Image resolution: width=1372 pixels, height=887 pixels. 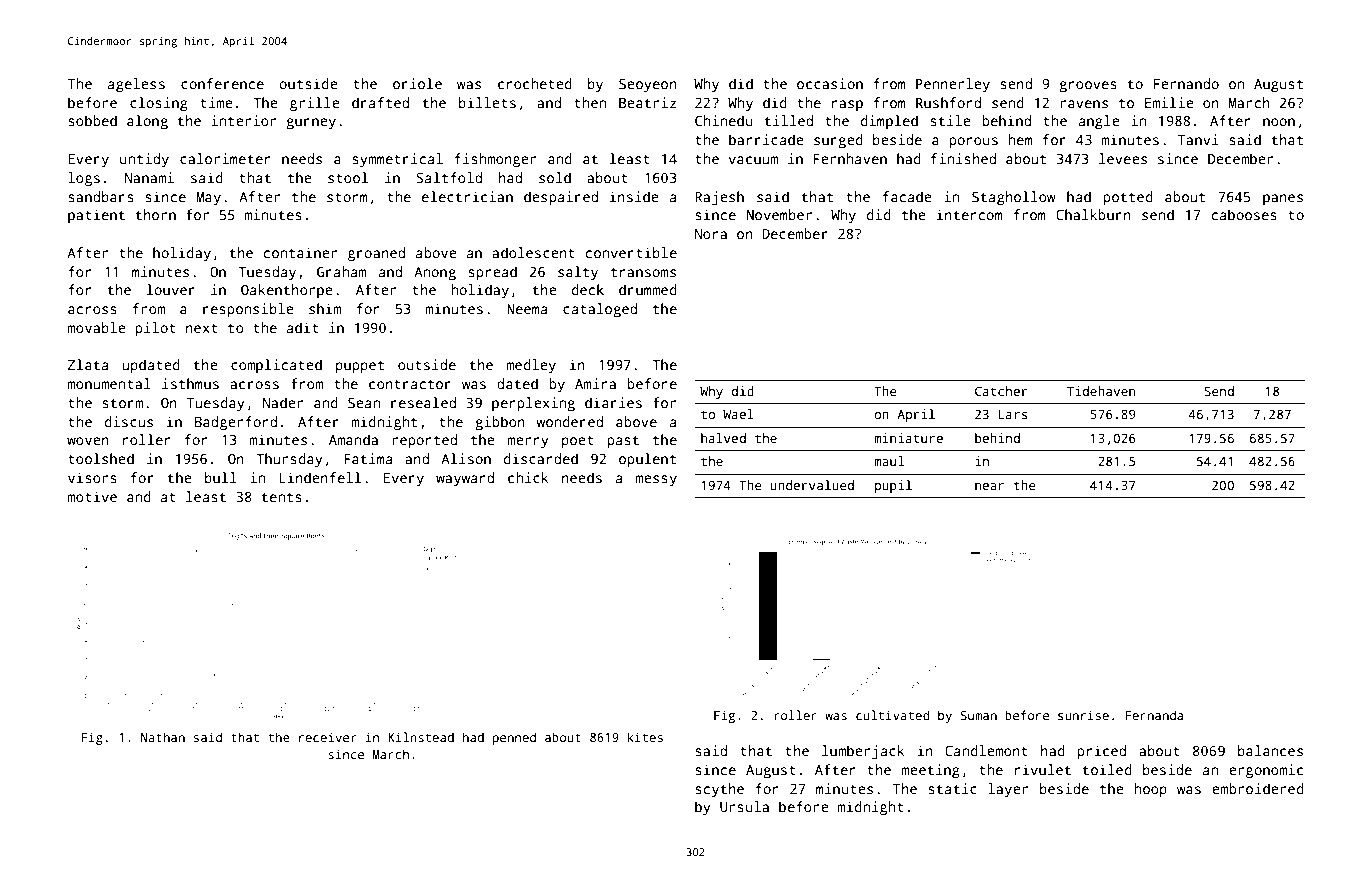 I want to click on adolescent, so click(x=533, y=252).
